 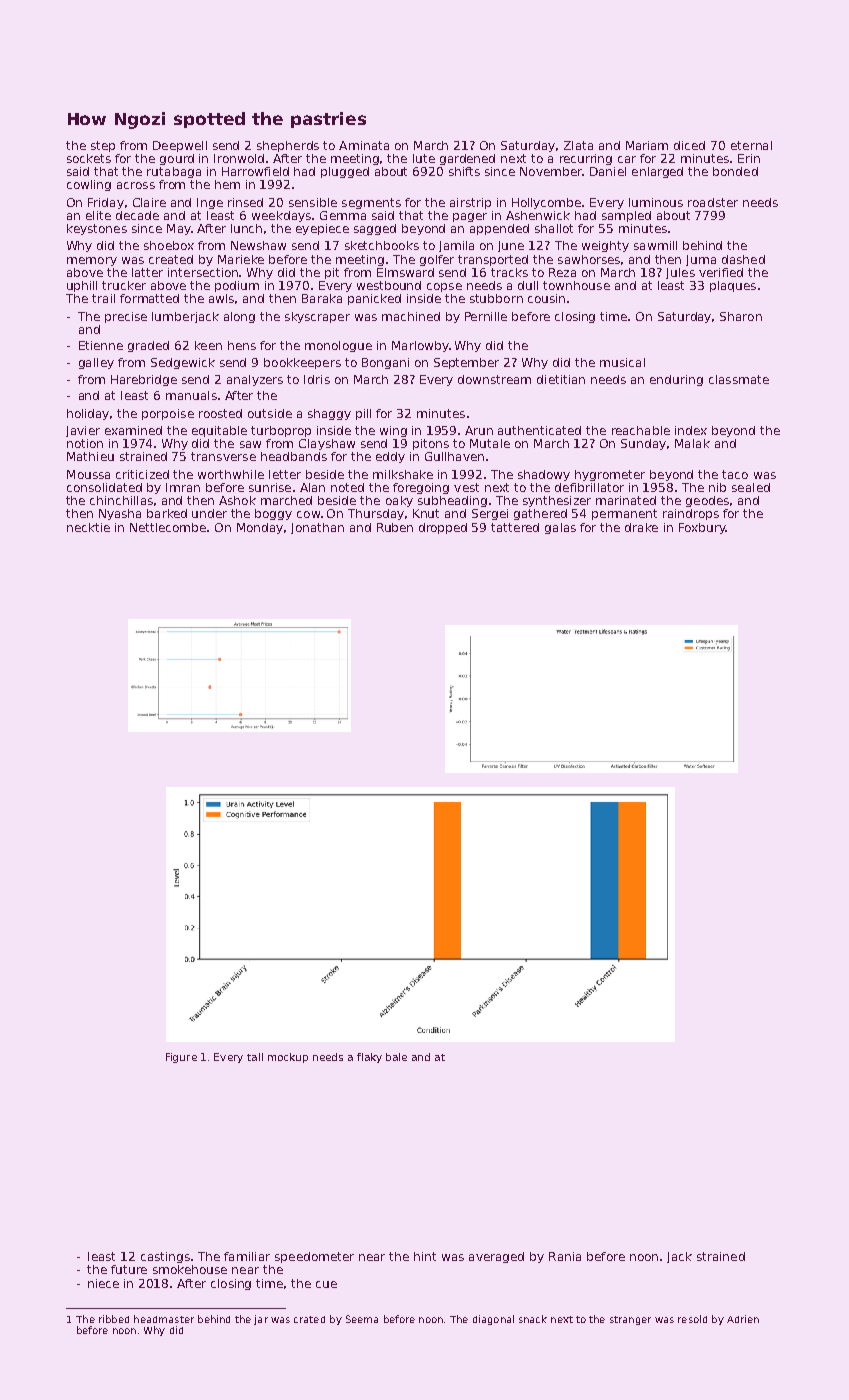 I want to click on bale, so click(x=396, y=1057).
